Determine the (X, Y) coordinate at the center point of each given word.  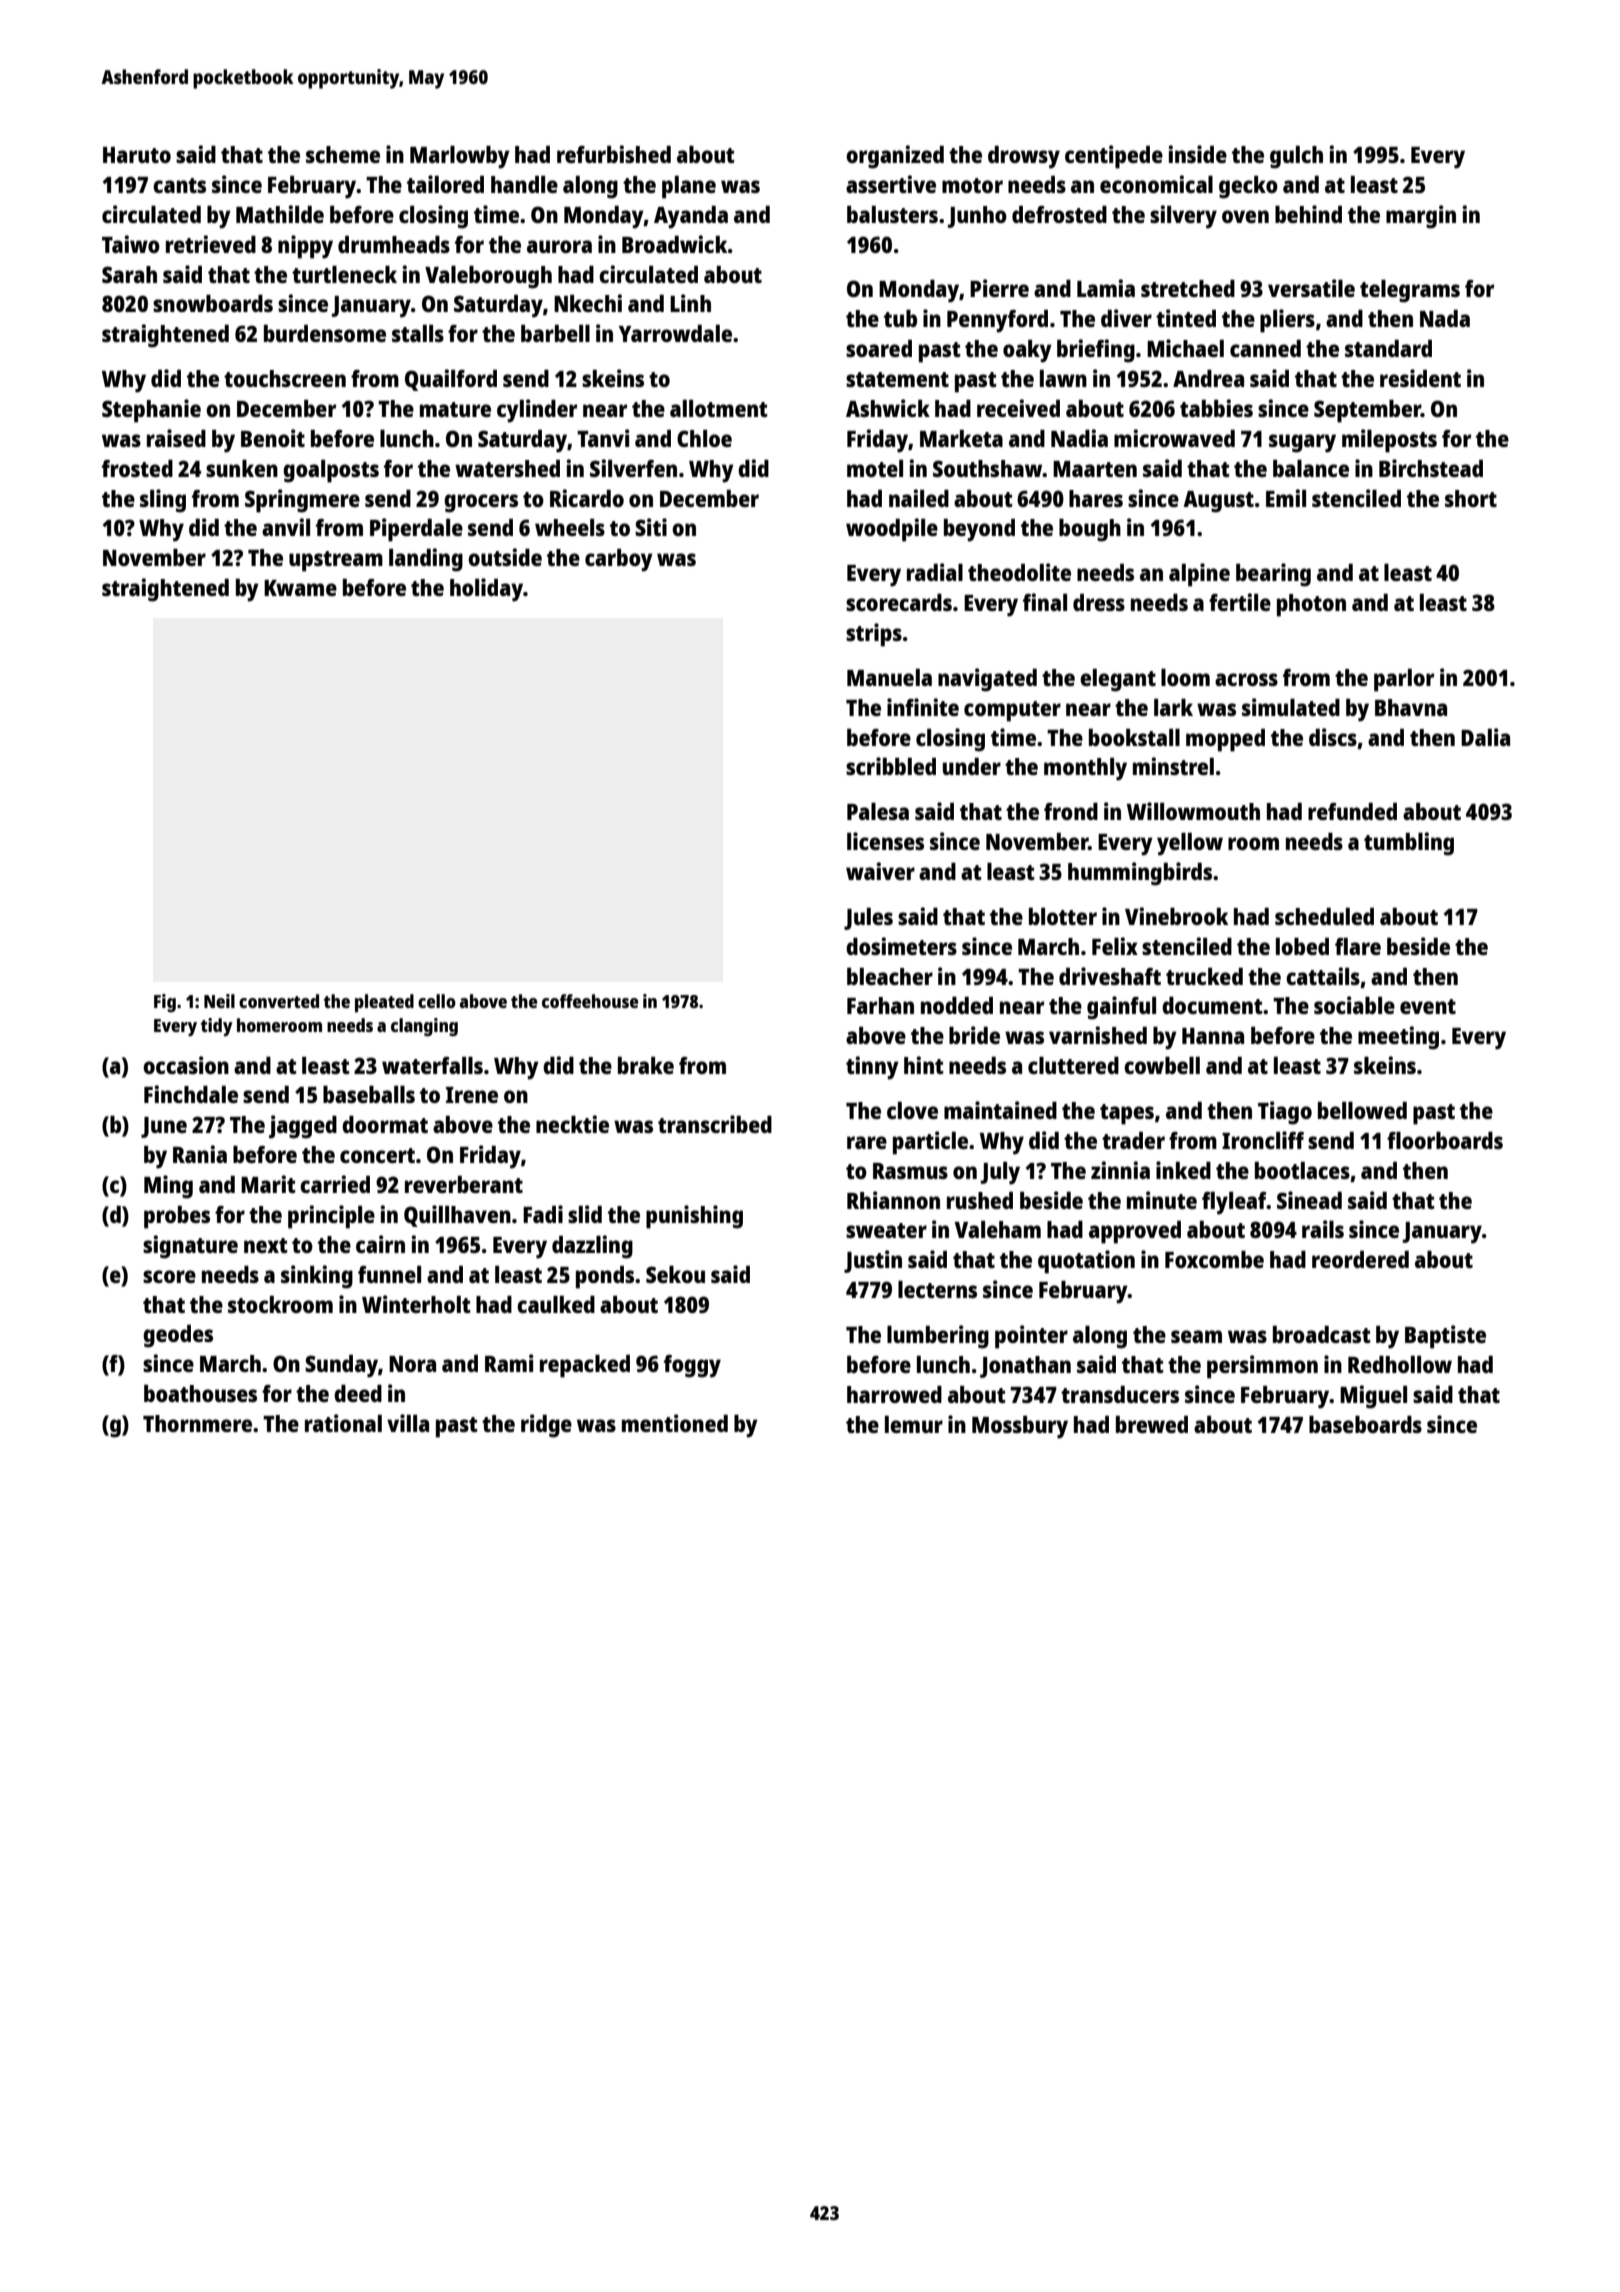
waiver (880, 871)
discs (1333, 737)
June (164, 1127)
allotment (719, 408)
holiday (486, 590)
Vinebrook (1176, 916)
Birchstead (1431, 468)
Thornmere (197, 1423)
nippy (305, 247)
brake (646, 1065)
